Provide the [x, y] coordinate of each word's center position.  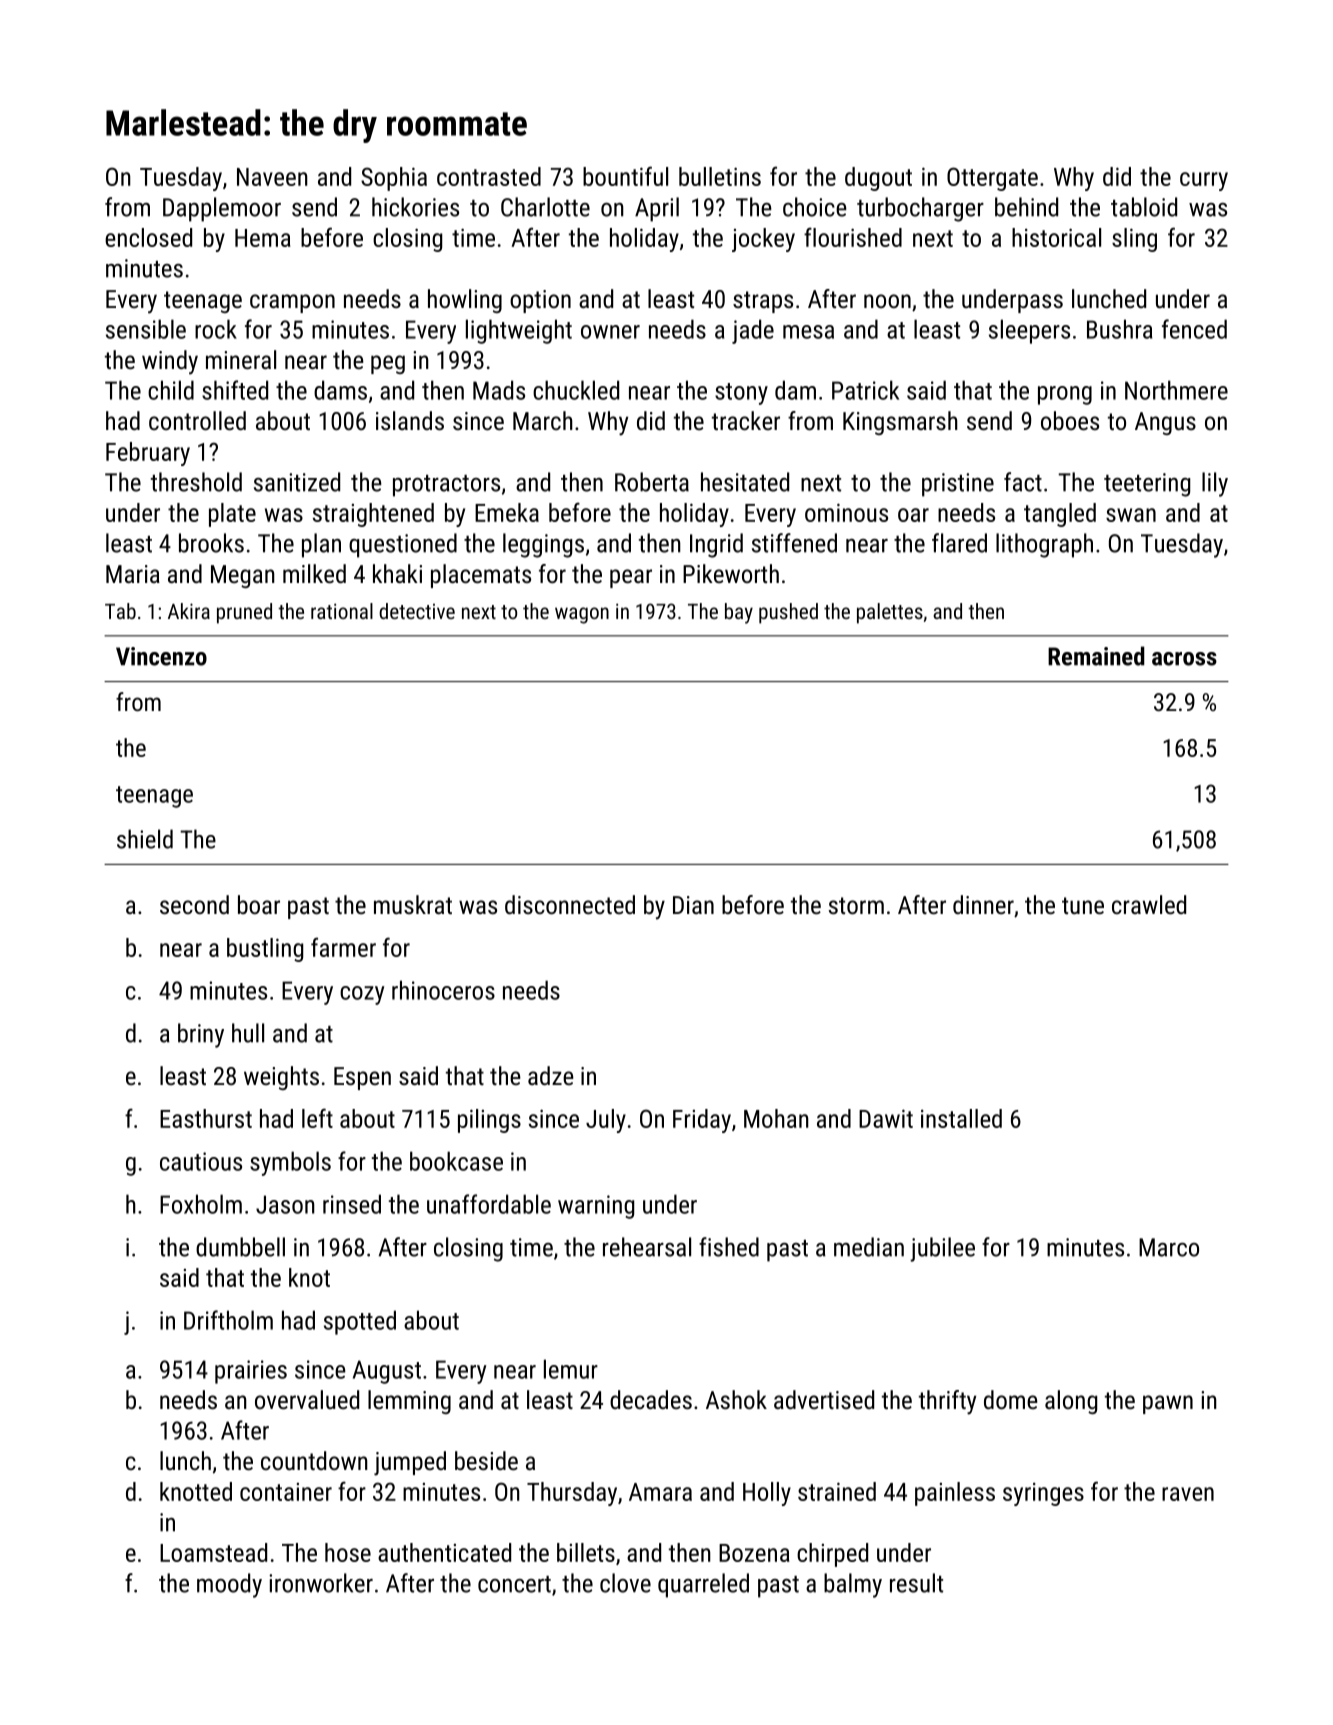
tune [1083, 905]
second [194, 904]
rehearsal [647, 1247]
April [657, 209]
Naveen [272, 177]
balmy [853, 1585]
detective [417, 611]
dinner [983, 904]
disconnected [570, 904]
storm [856, 905]
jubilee [942, 1249]
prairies [251, 1372]
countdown [314, 1460]
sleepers [1029, 331]
